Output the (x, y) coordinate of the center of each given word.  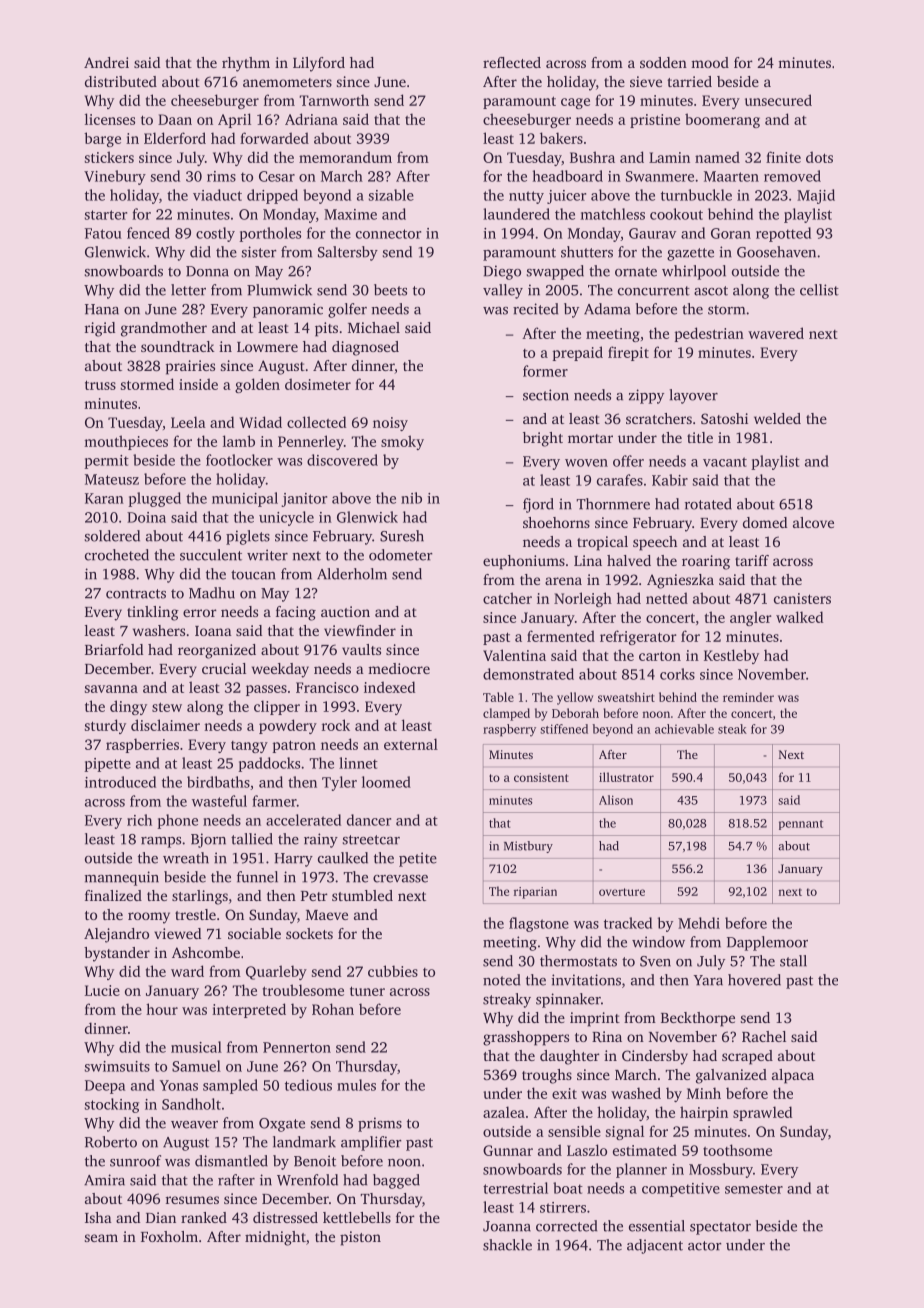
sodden (663, 62)
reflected (512, 62)
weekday (280, 670)
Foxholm (169, 1236)
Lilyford (319, 64)
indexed (389, 687)
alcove (813, 522)
